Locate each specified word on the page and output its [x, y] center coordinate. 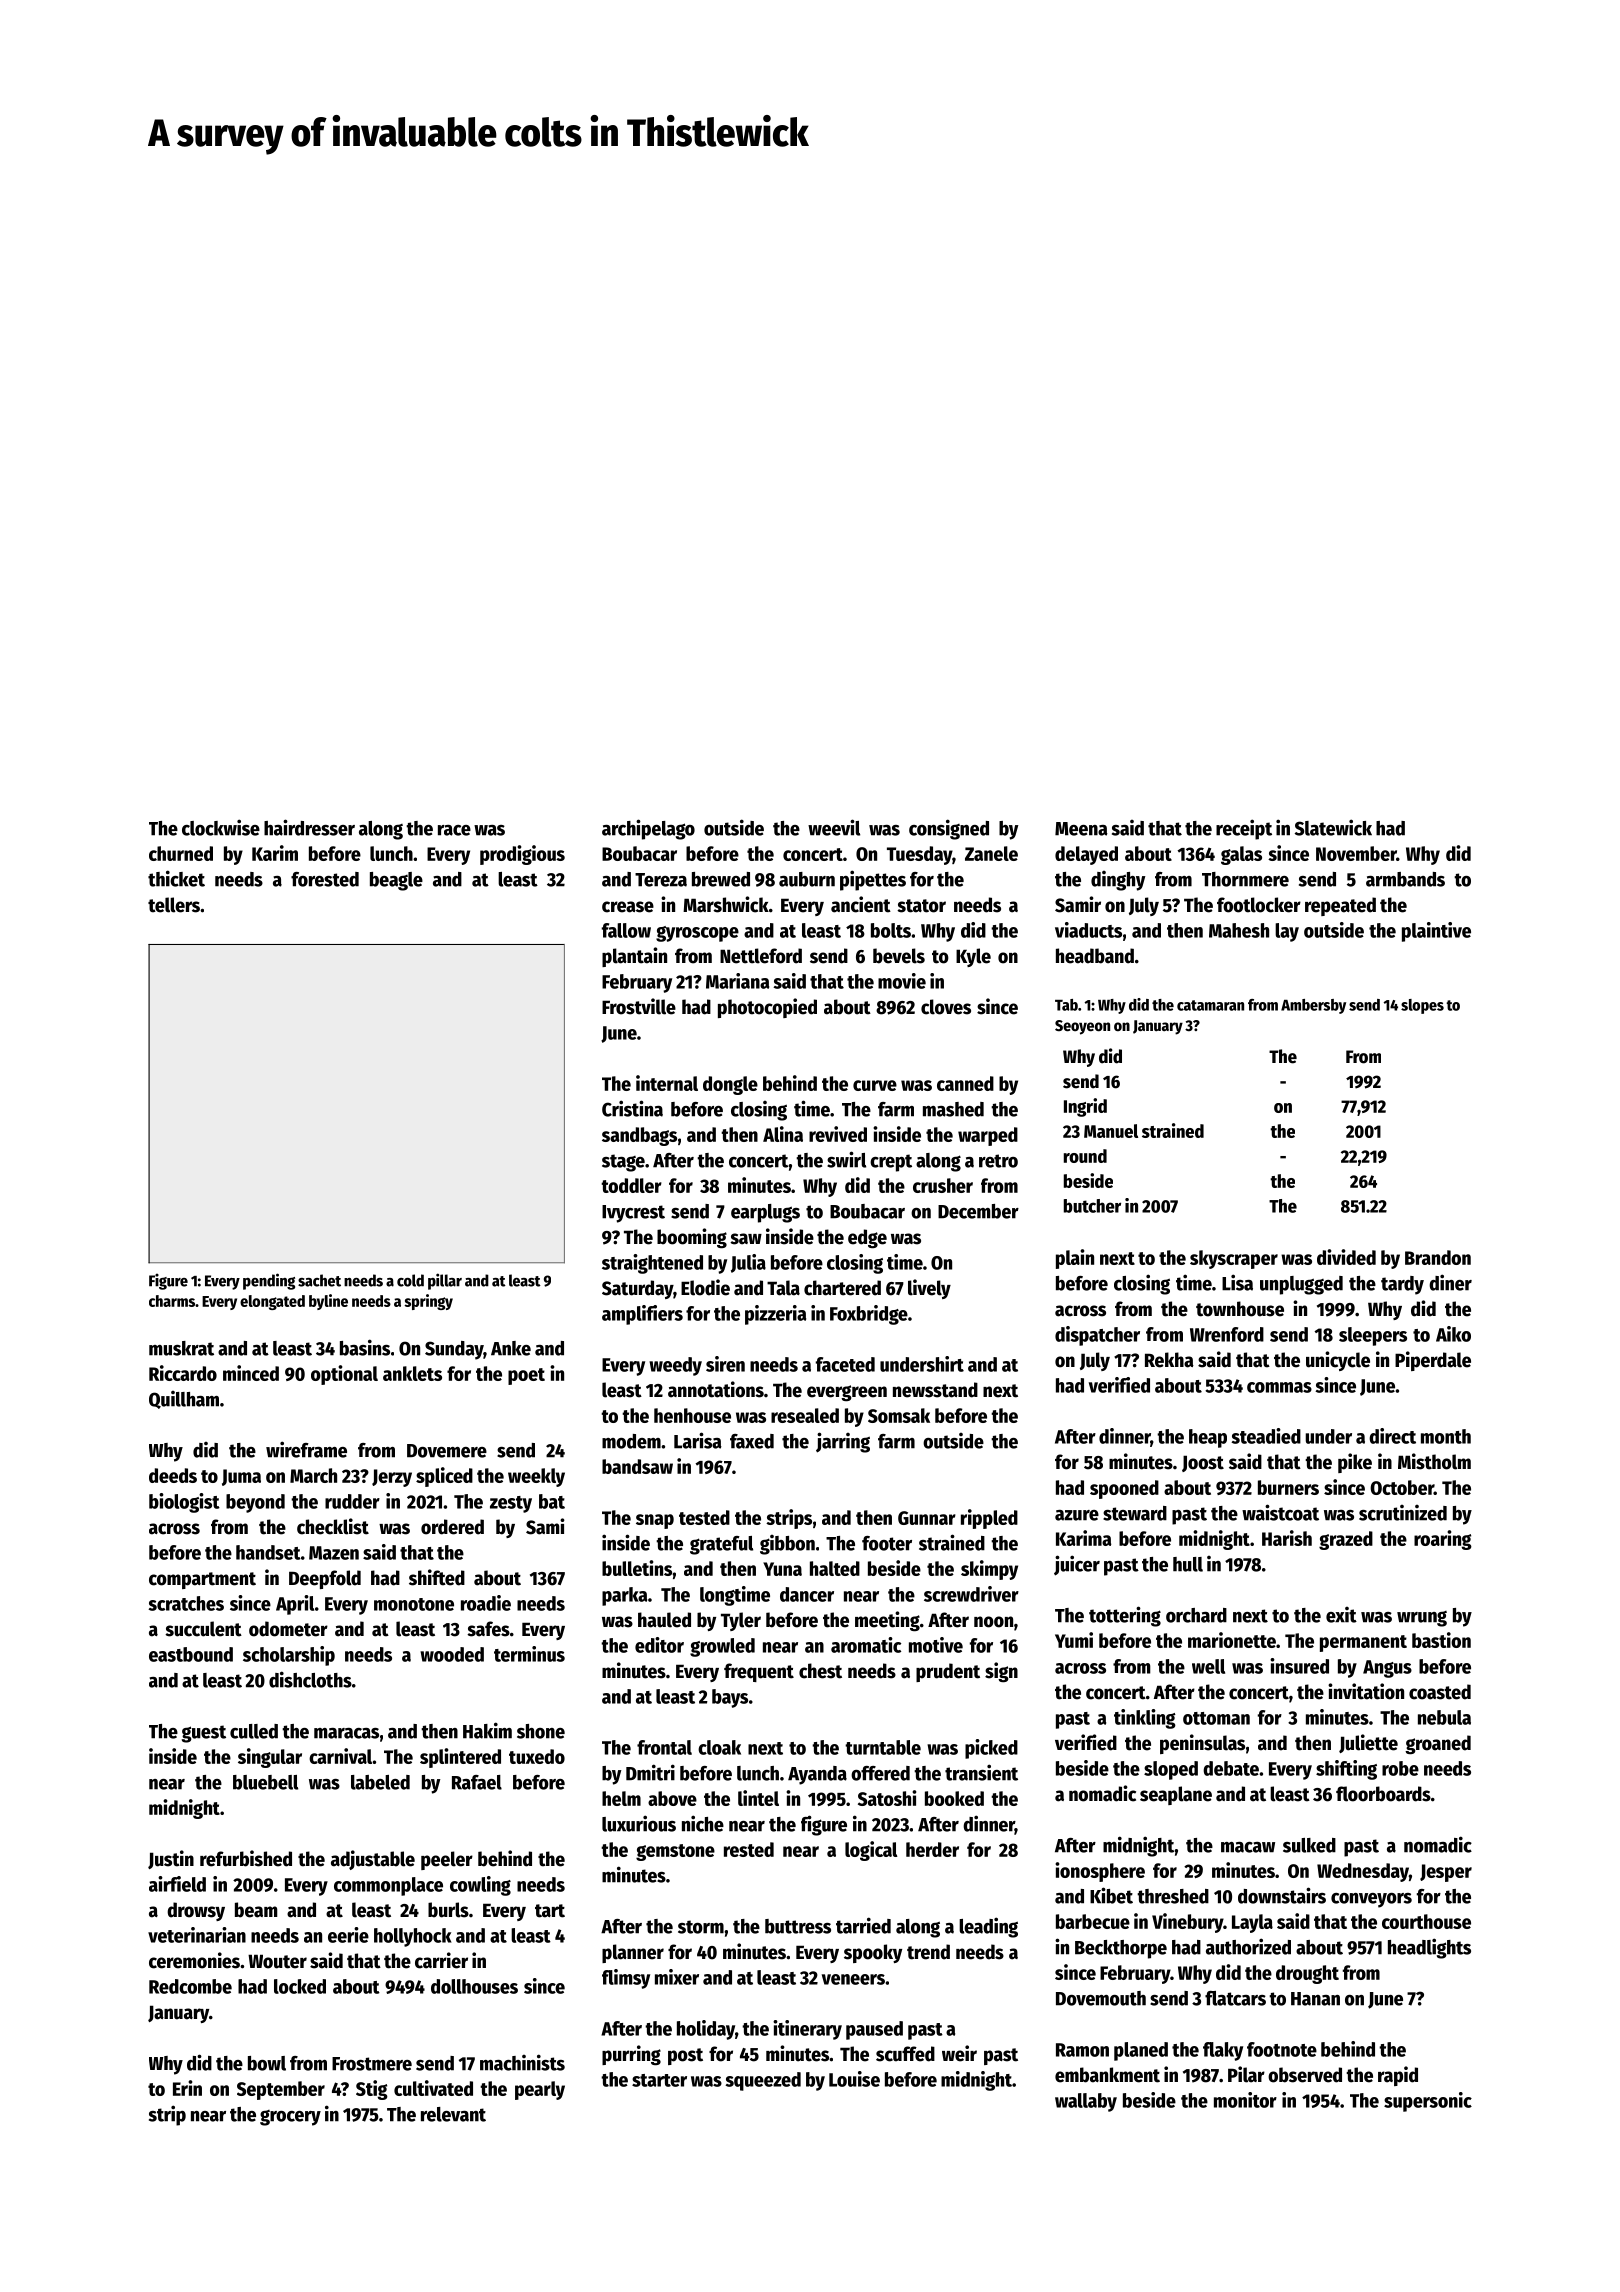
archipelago [648, 829]
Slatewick [1333, 827]
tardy [1402, 1285]
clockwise [221, 827]
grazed [1346, 1540]
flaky [1223, 2051]
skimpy [989, 1570]
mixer [677, 1977]
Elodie [705, 1287]
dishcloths [310, 1679]
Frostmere [372, 2064]
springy [428, 1302]
